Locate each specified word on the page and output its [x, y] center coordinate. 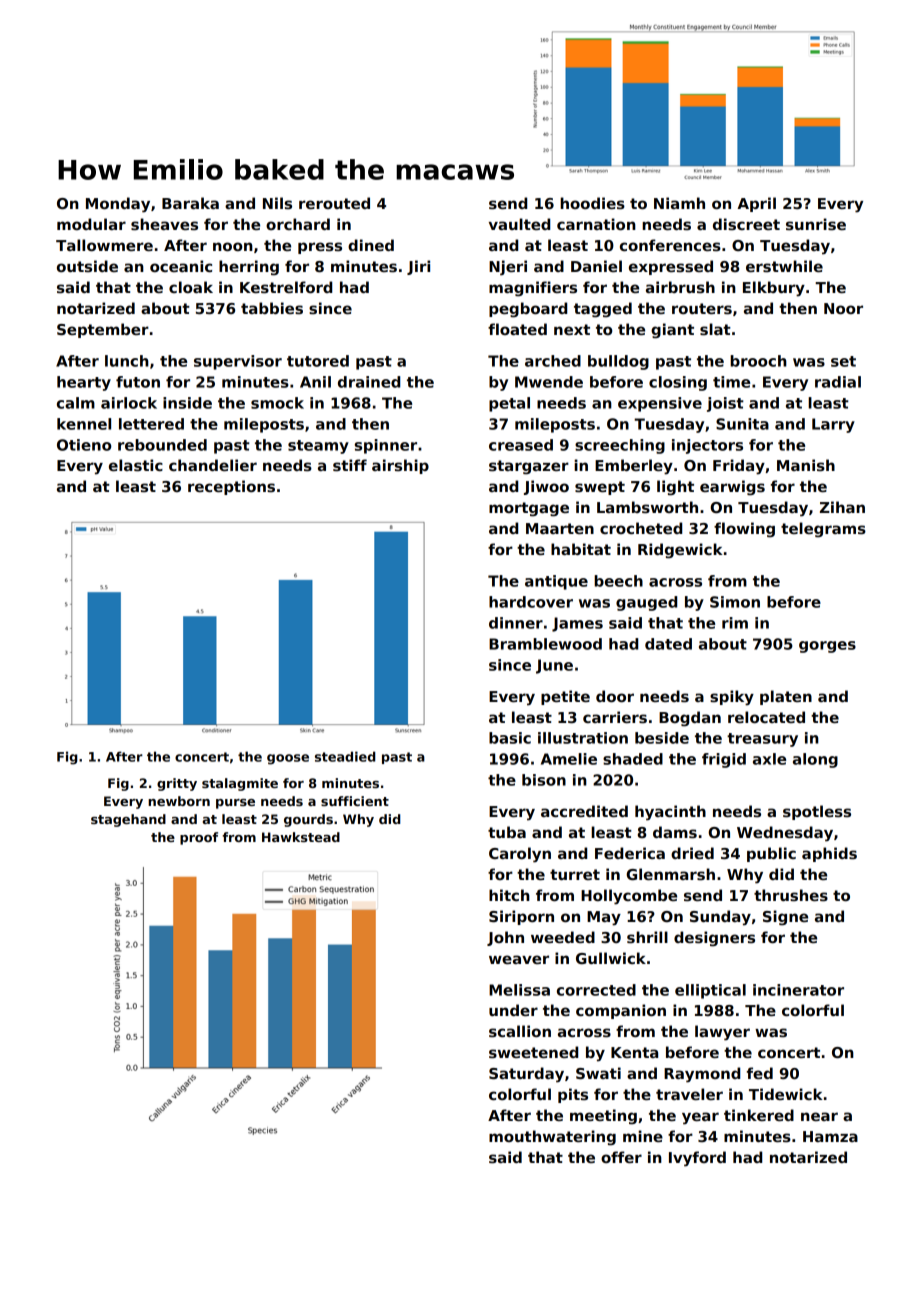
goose [288, 759]
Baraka [190, 203]
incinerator [798, 990]
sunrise [816, 224]
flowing [744, 530]
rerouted [334, 203]
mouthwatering [552, 1138]
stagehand [128, 820]
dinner [516, 623]
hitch [509, 895]
